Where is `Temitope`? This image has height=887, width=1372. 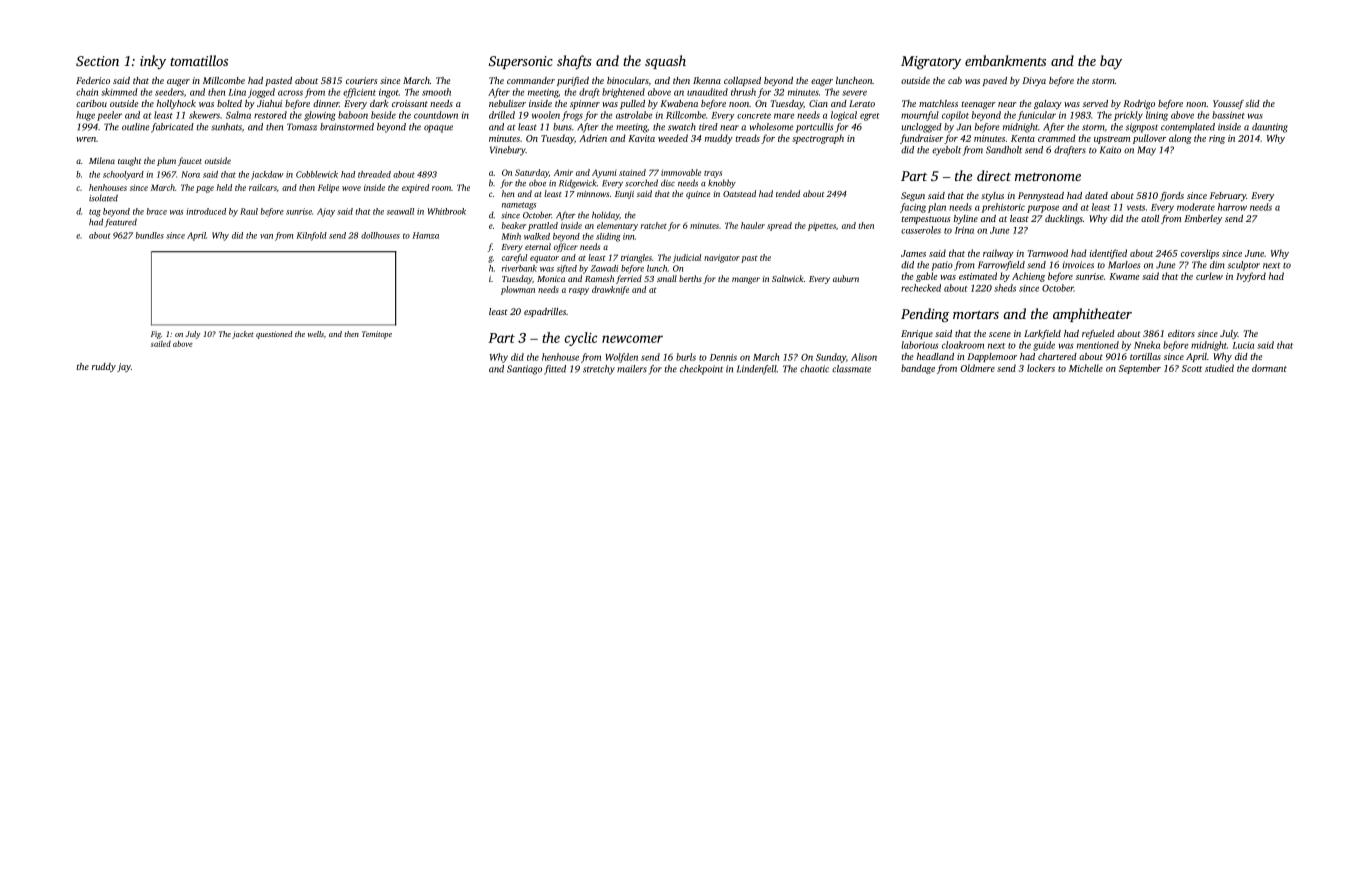
Temitope is located at coordinates (377, 335).
